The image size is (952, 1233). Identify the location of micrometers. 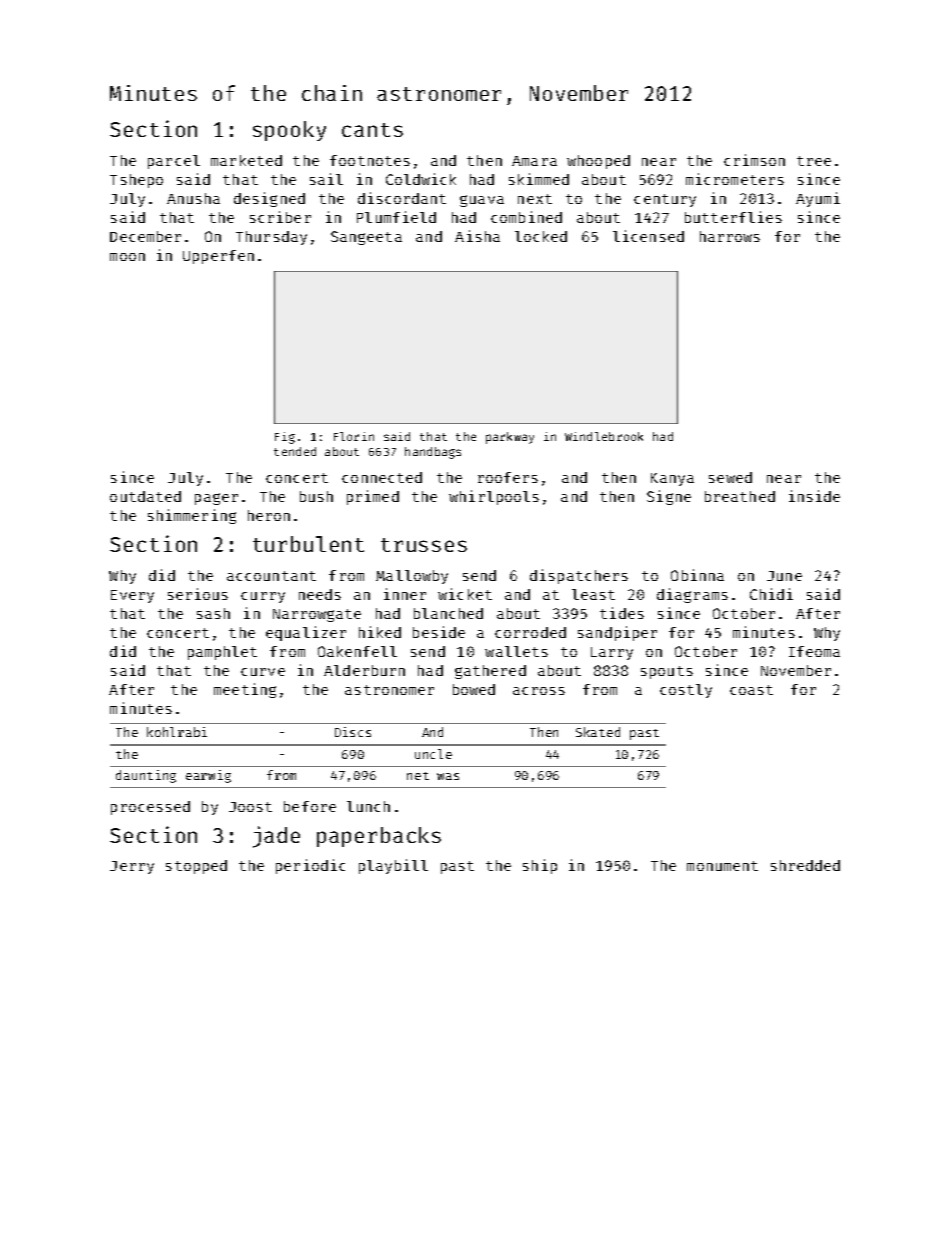
(735, 179).
